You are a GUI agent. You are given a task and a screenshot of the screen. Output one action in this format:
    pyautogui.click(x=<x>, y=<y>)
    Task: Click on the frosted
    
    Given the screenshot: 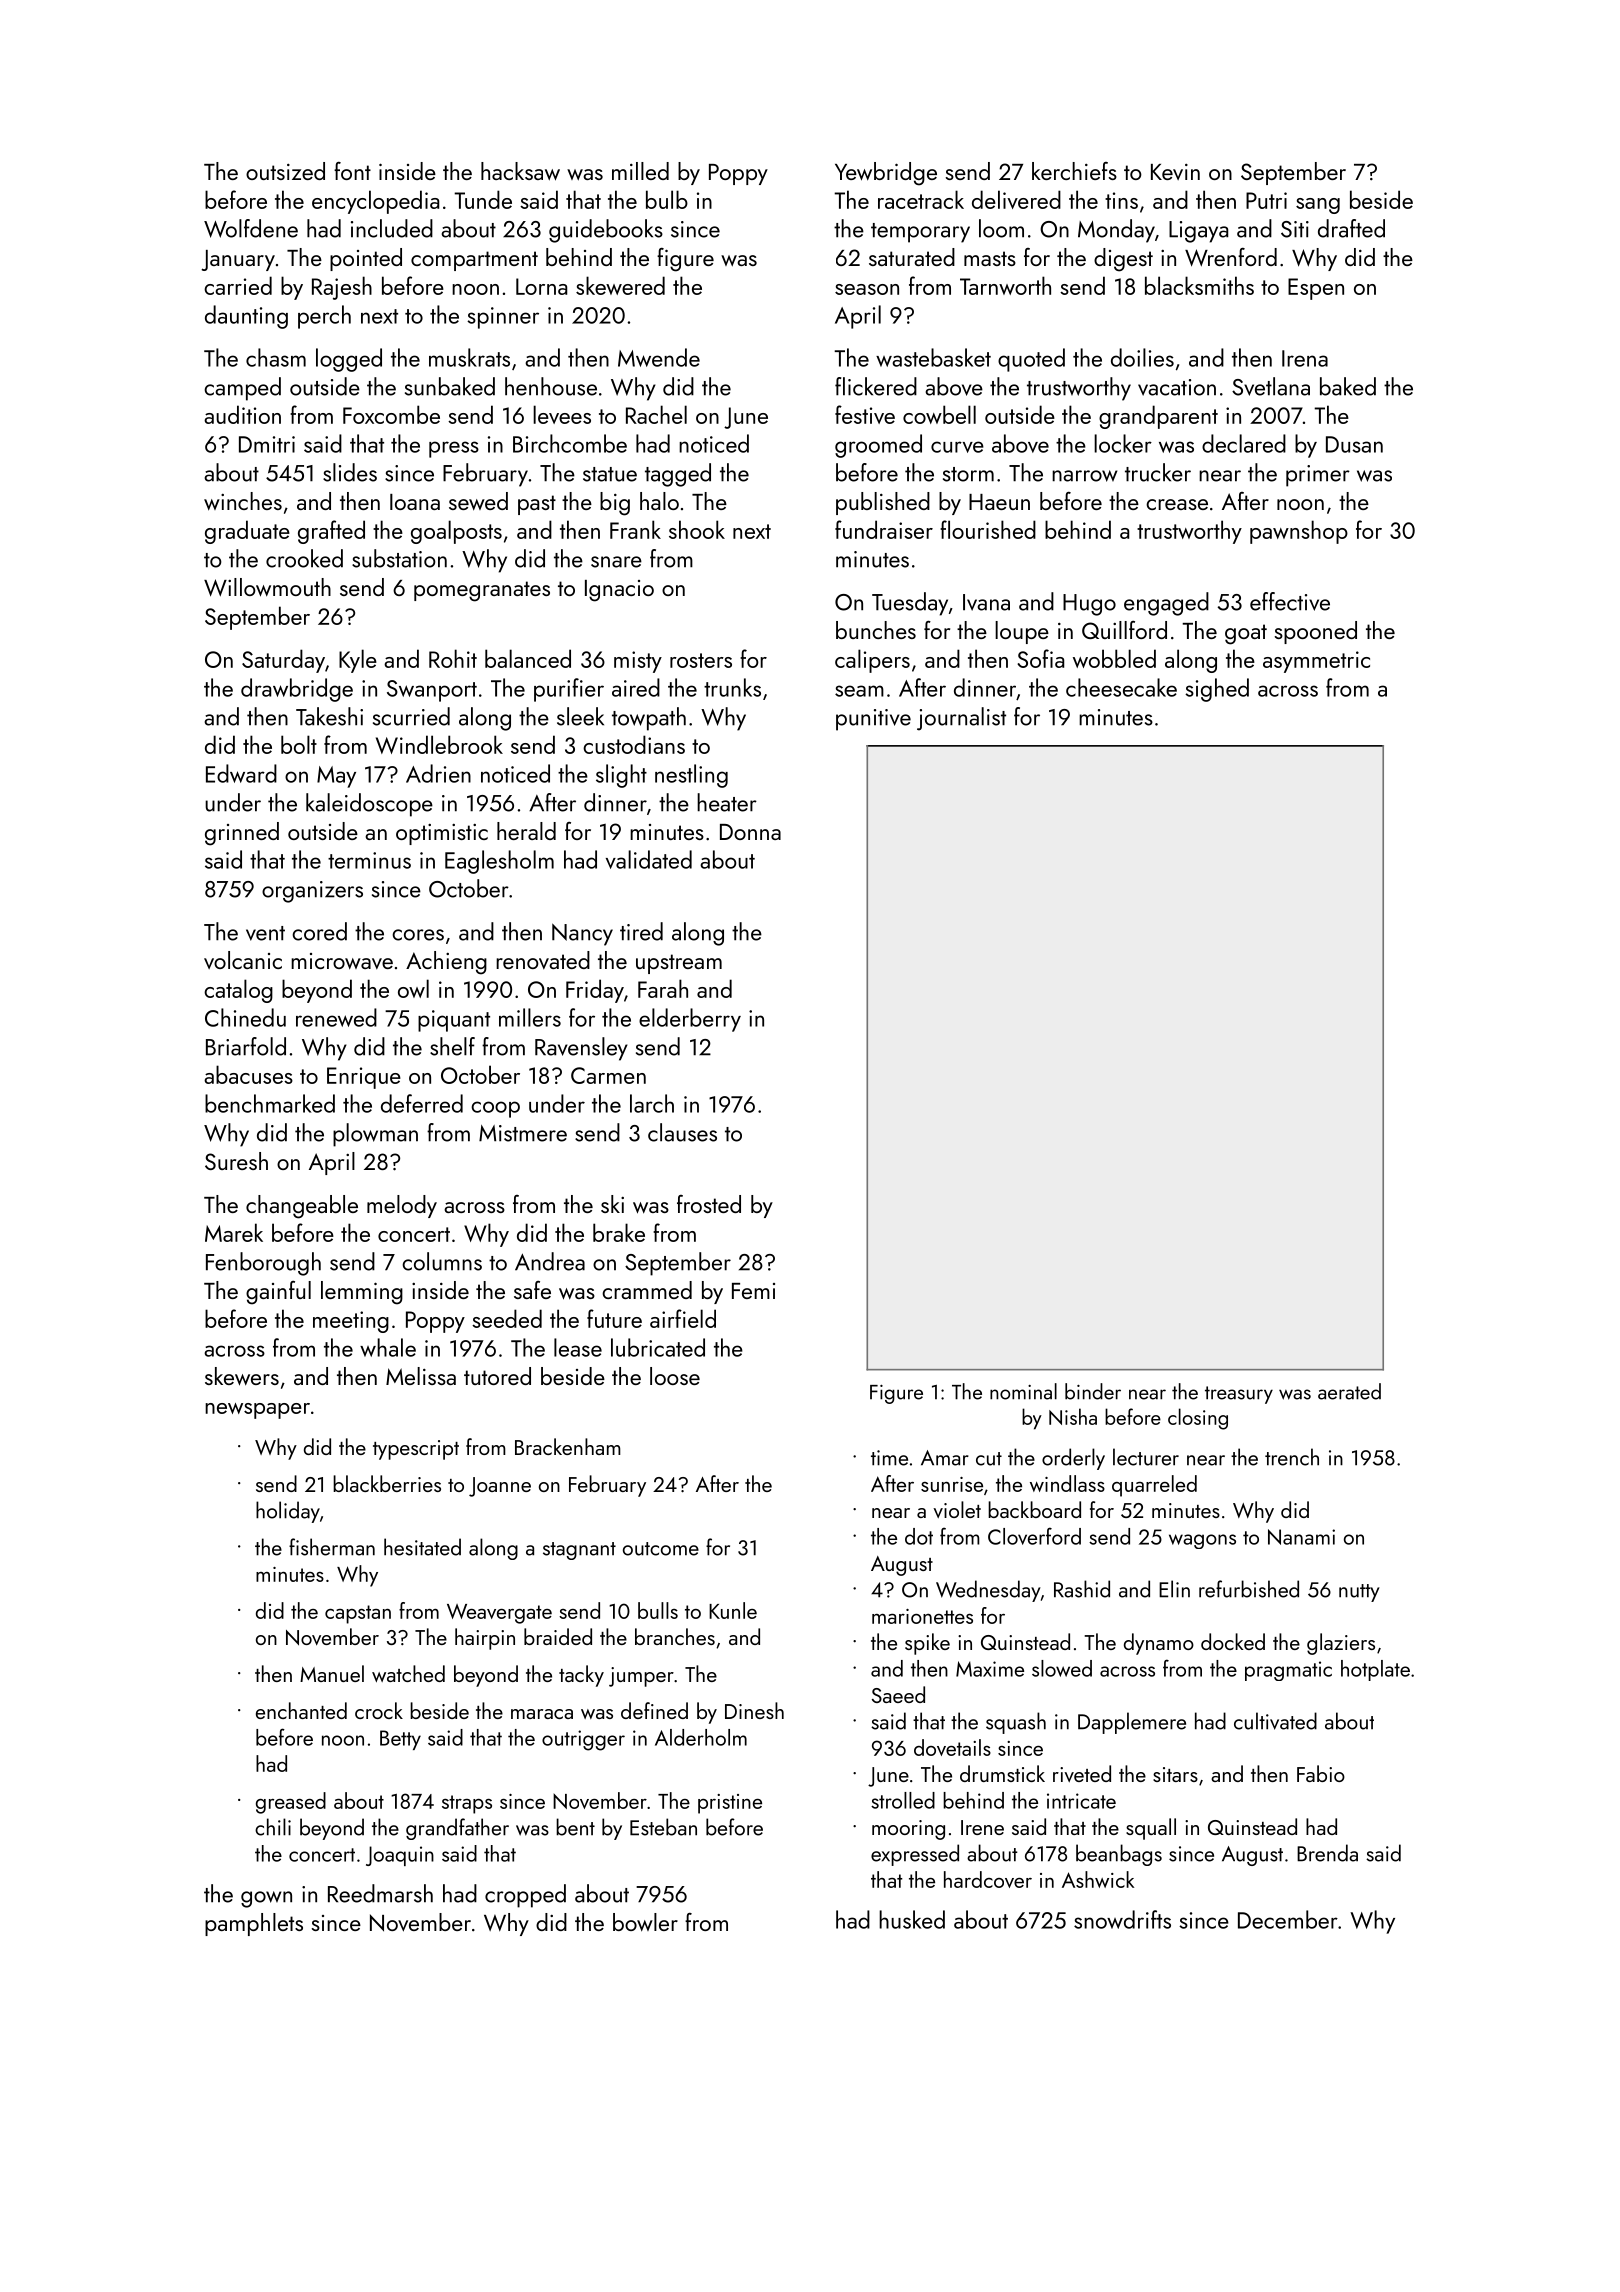 What is the action you would take?
    pyautogui.click(x=709, y=1204)
